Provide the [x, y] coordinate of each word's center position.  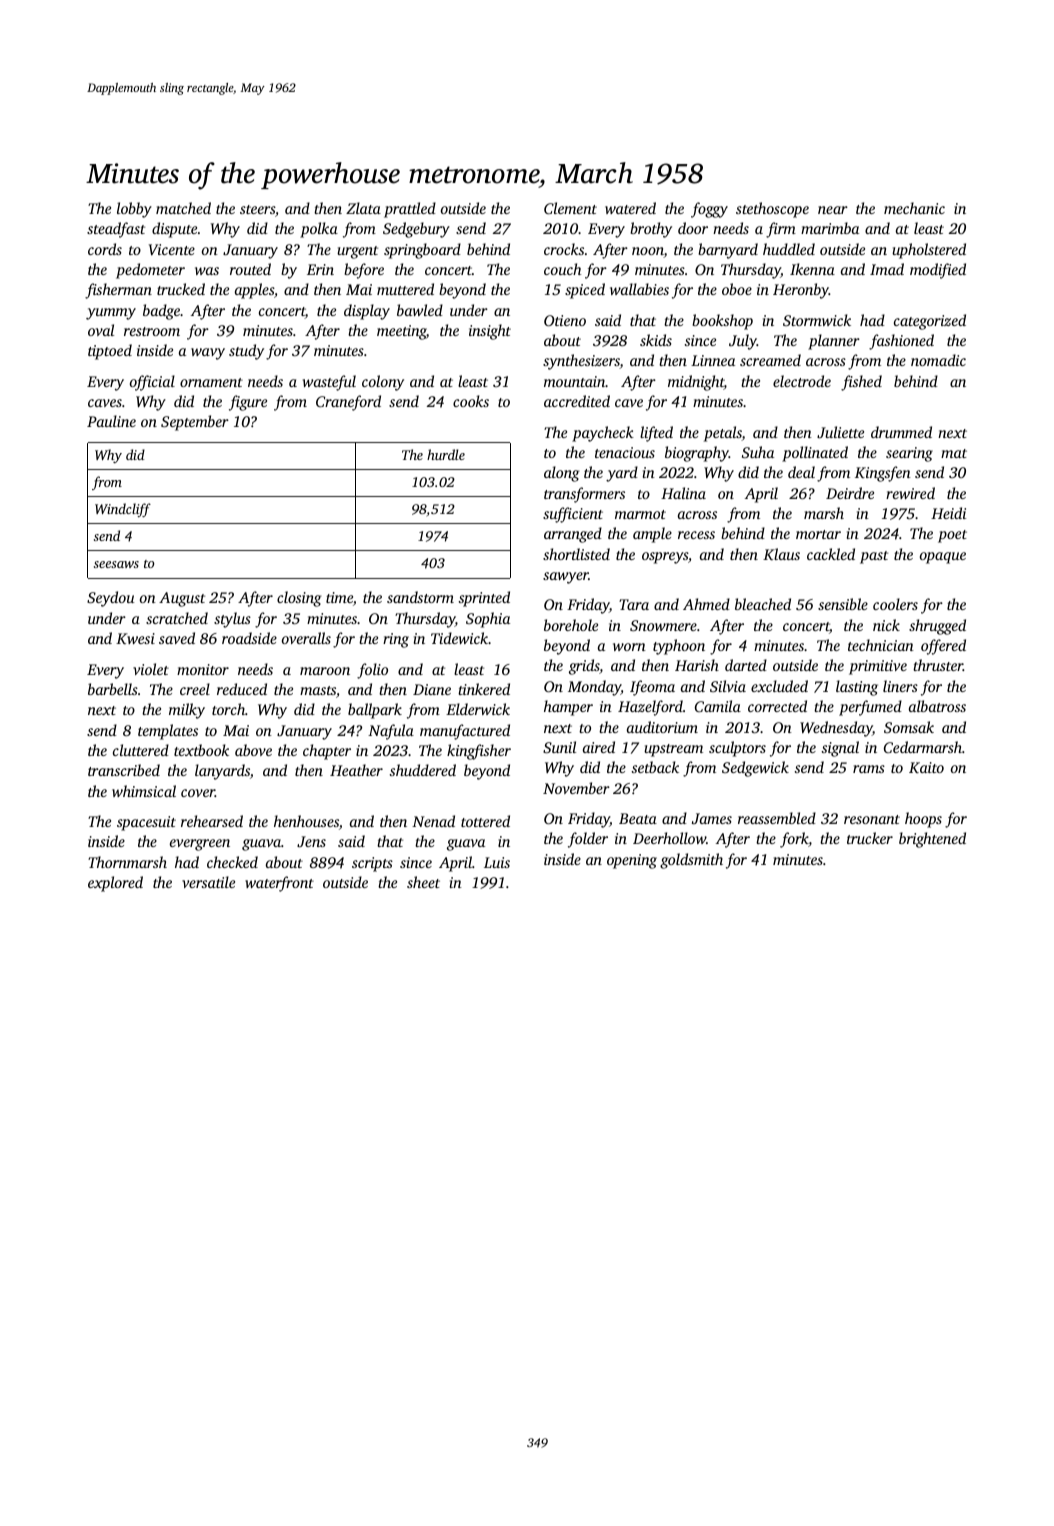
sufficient [573, 515]
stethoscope [772, 210]
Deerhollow [669, 838]
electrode [802, 381]
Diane [432, 689]
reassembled [777, 818]
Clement [570, 208]
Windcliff [123, 510]
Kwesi [135, 638]
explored [115, 884]
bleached [763, 604]
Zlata [363, 208]
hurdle [446, 454]
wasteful [329, 383]
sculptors [737, 749]
